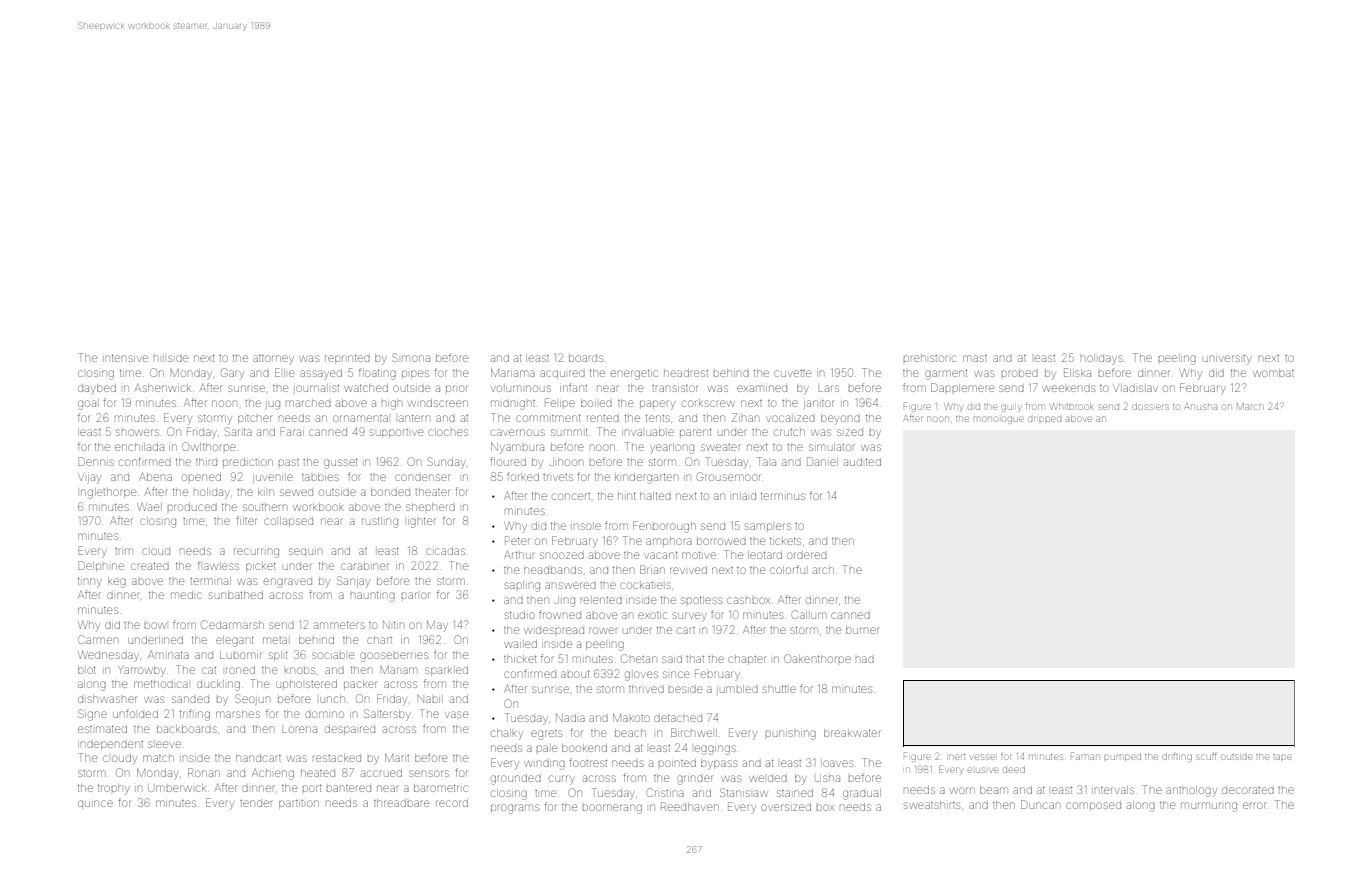 Image resolution: width=1372 pixels, height=887 pixels. I want to click on filter, so click(246, 520).
